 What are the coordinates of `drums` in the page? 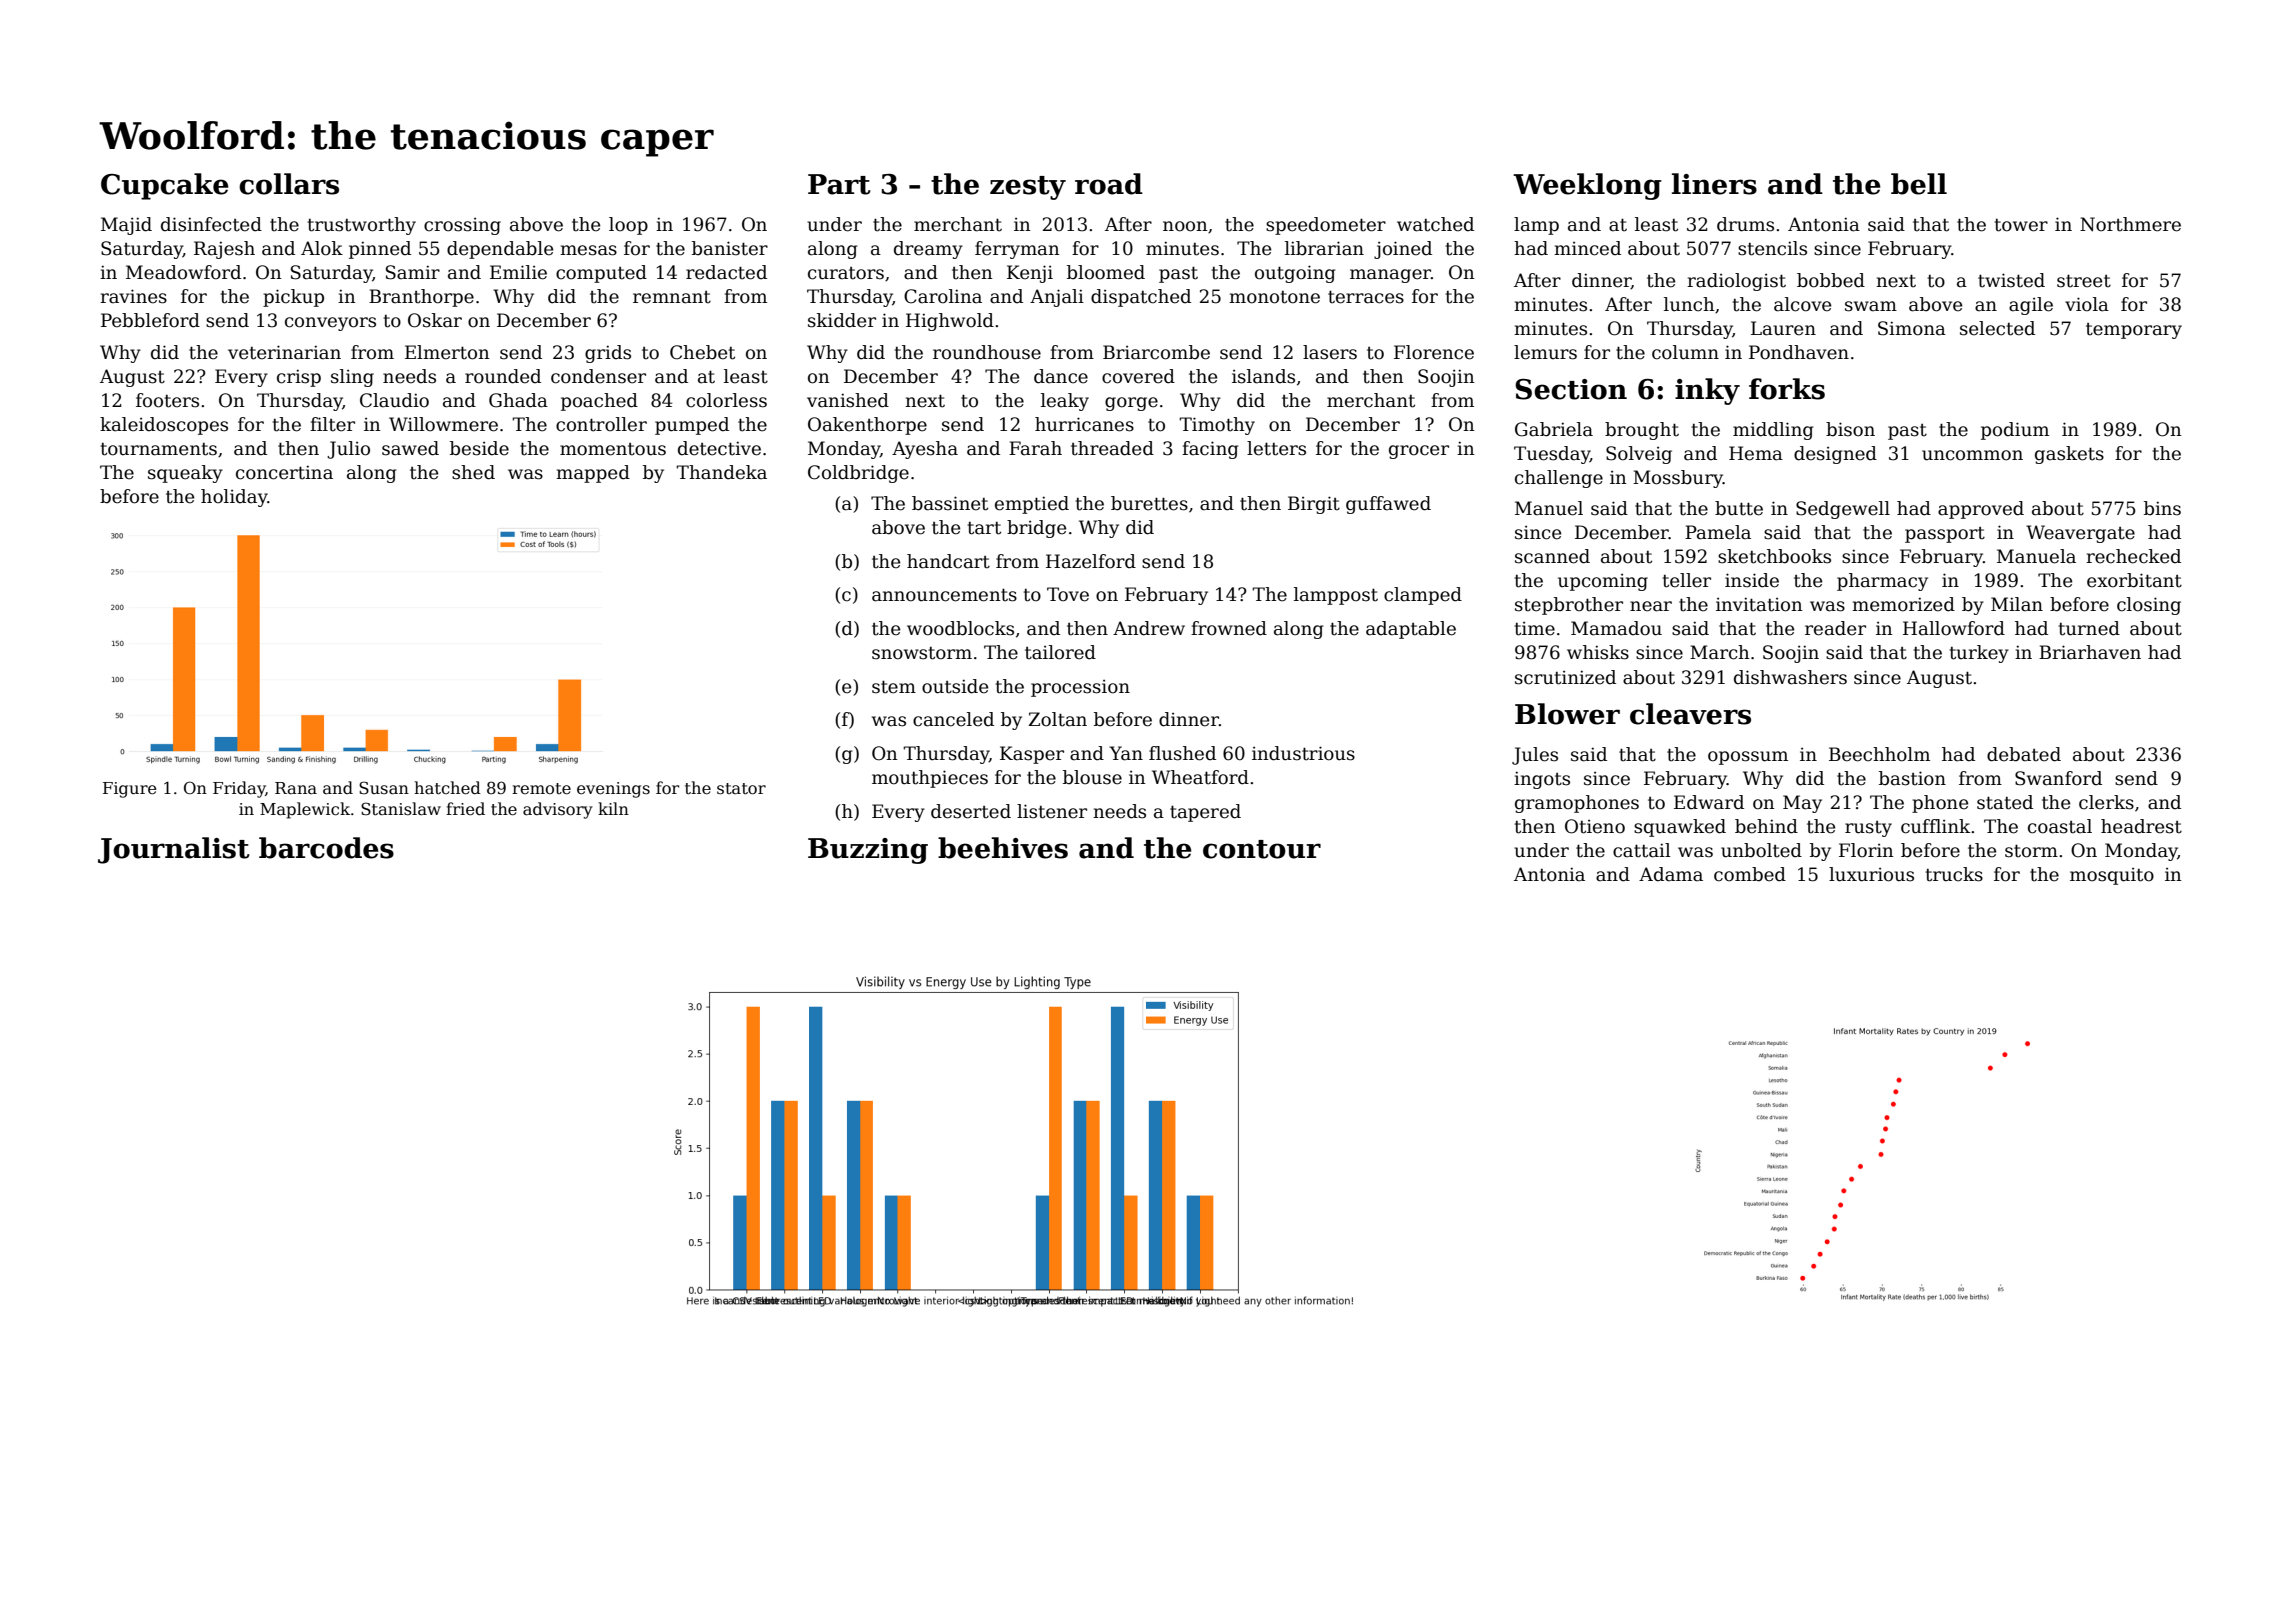 It's located at (1745, 224).
